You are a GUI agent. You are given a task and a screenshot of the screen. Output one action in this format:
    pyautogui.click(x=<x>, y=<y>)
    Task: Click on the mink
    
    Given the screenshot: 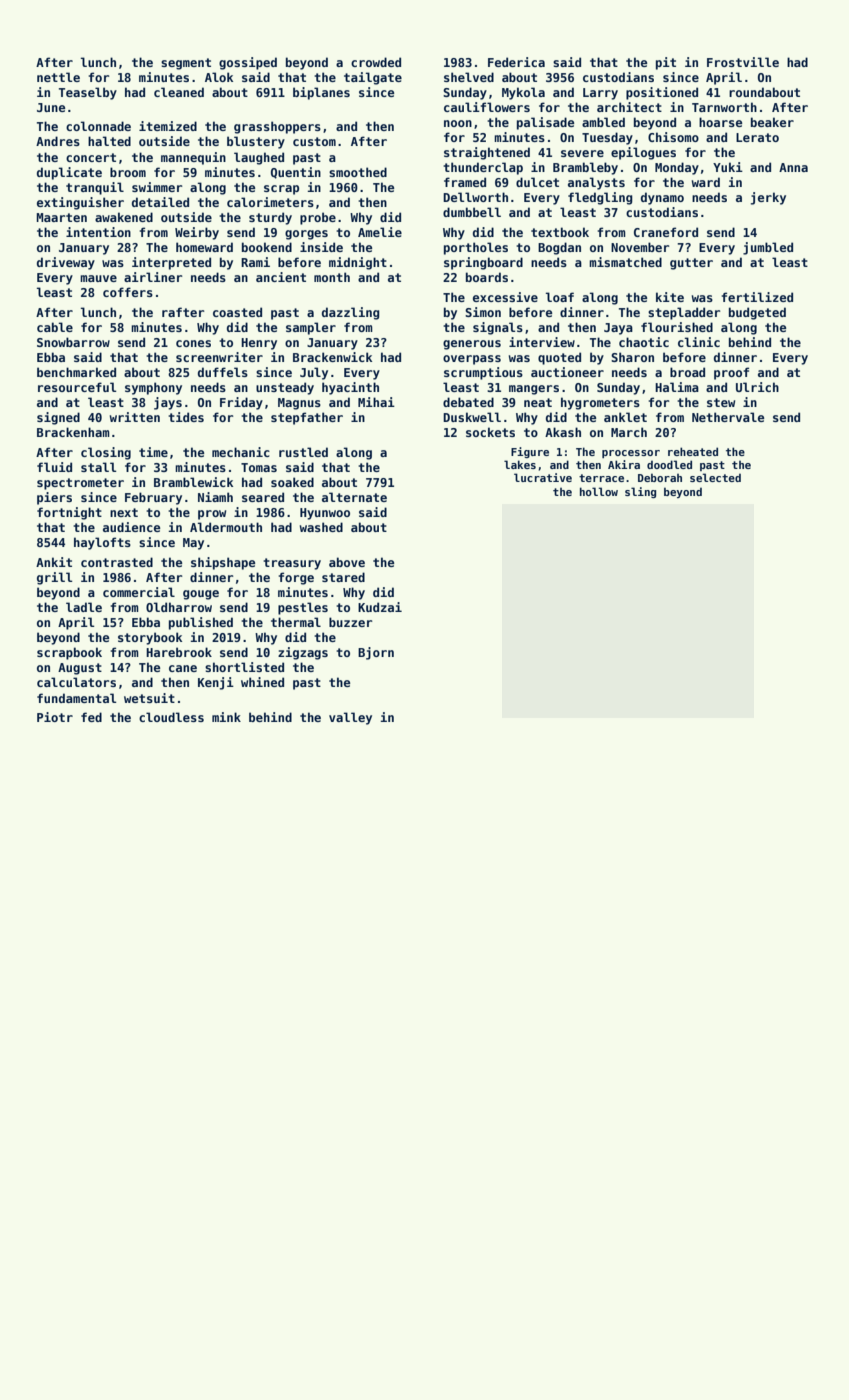 What is the action you would take?
    pyautogui.click(x=226, y=717)
